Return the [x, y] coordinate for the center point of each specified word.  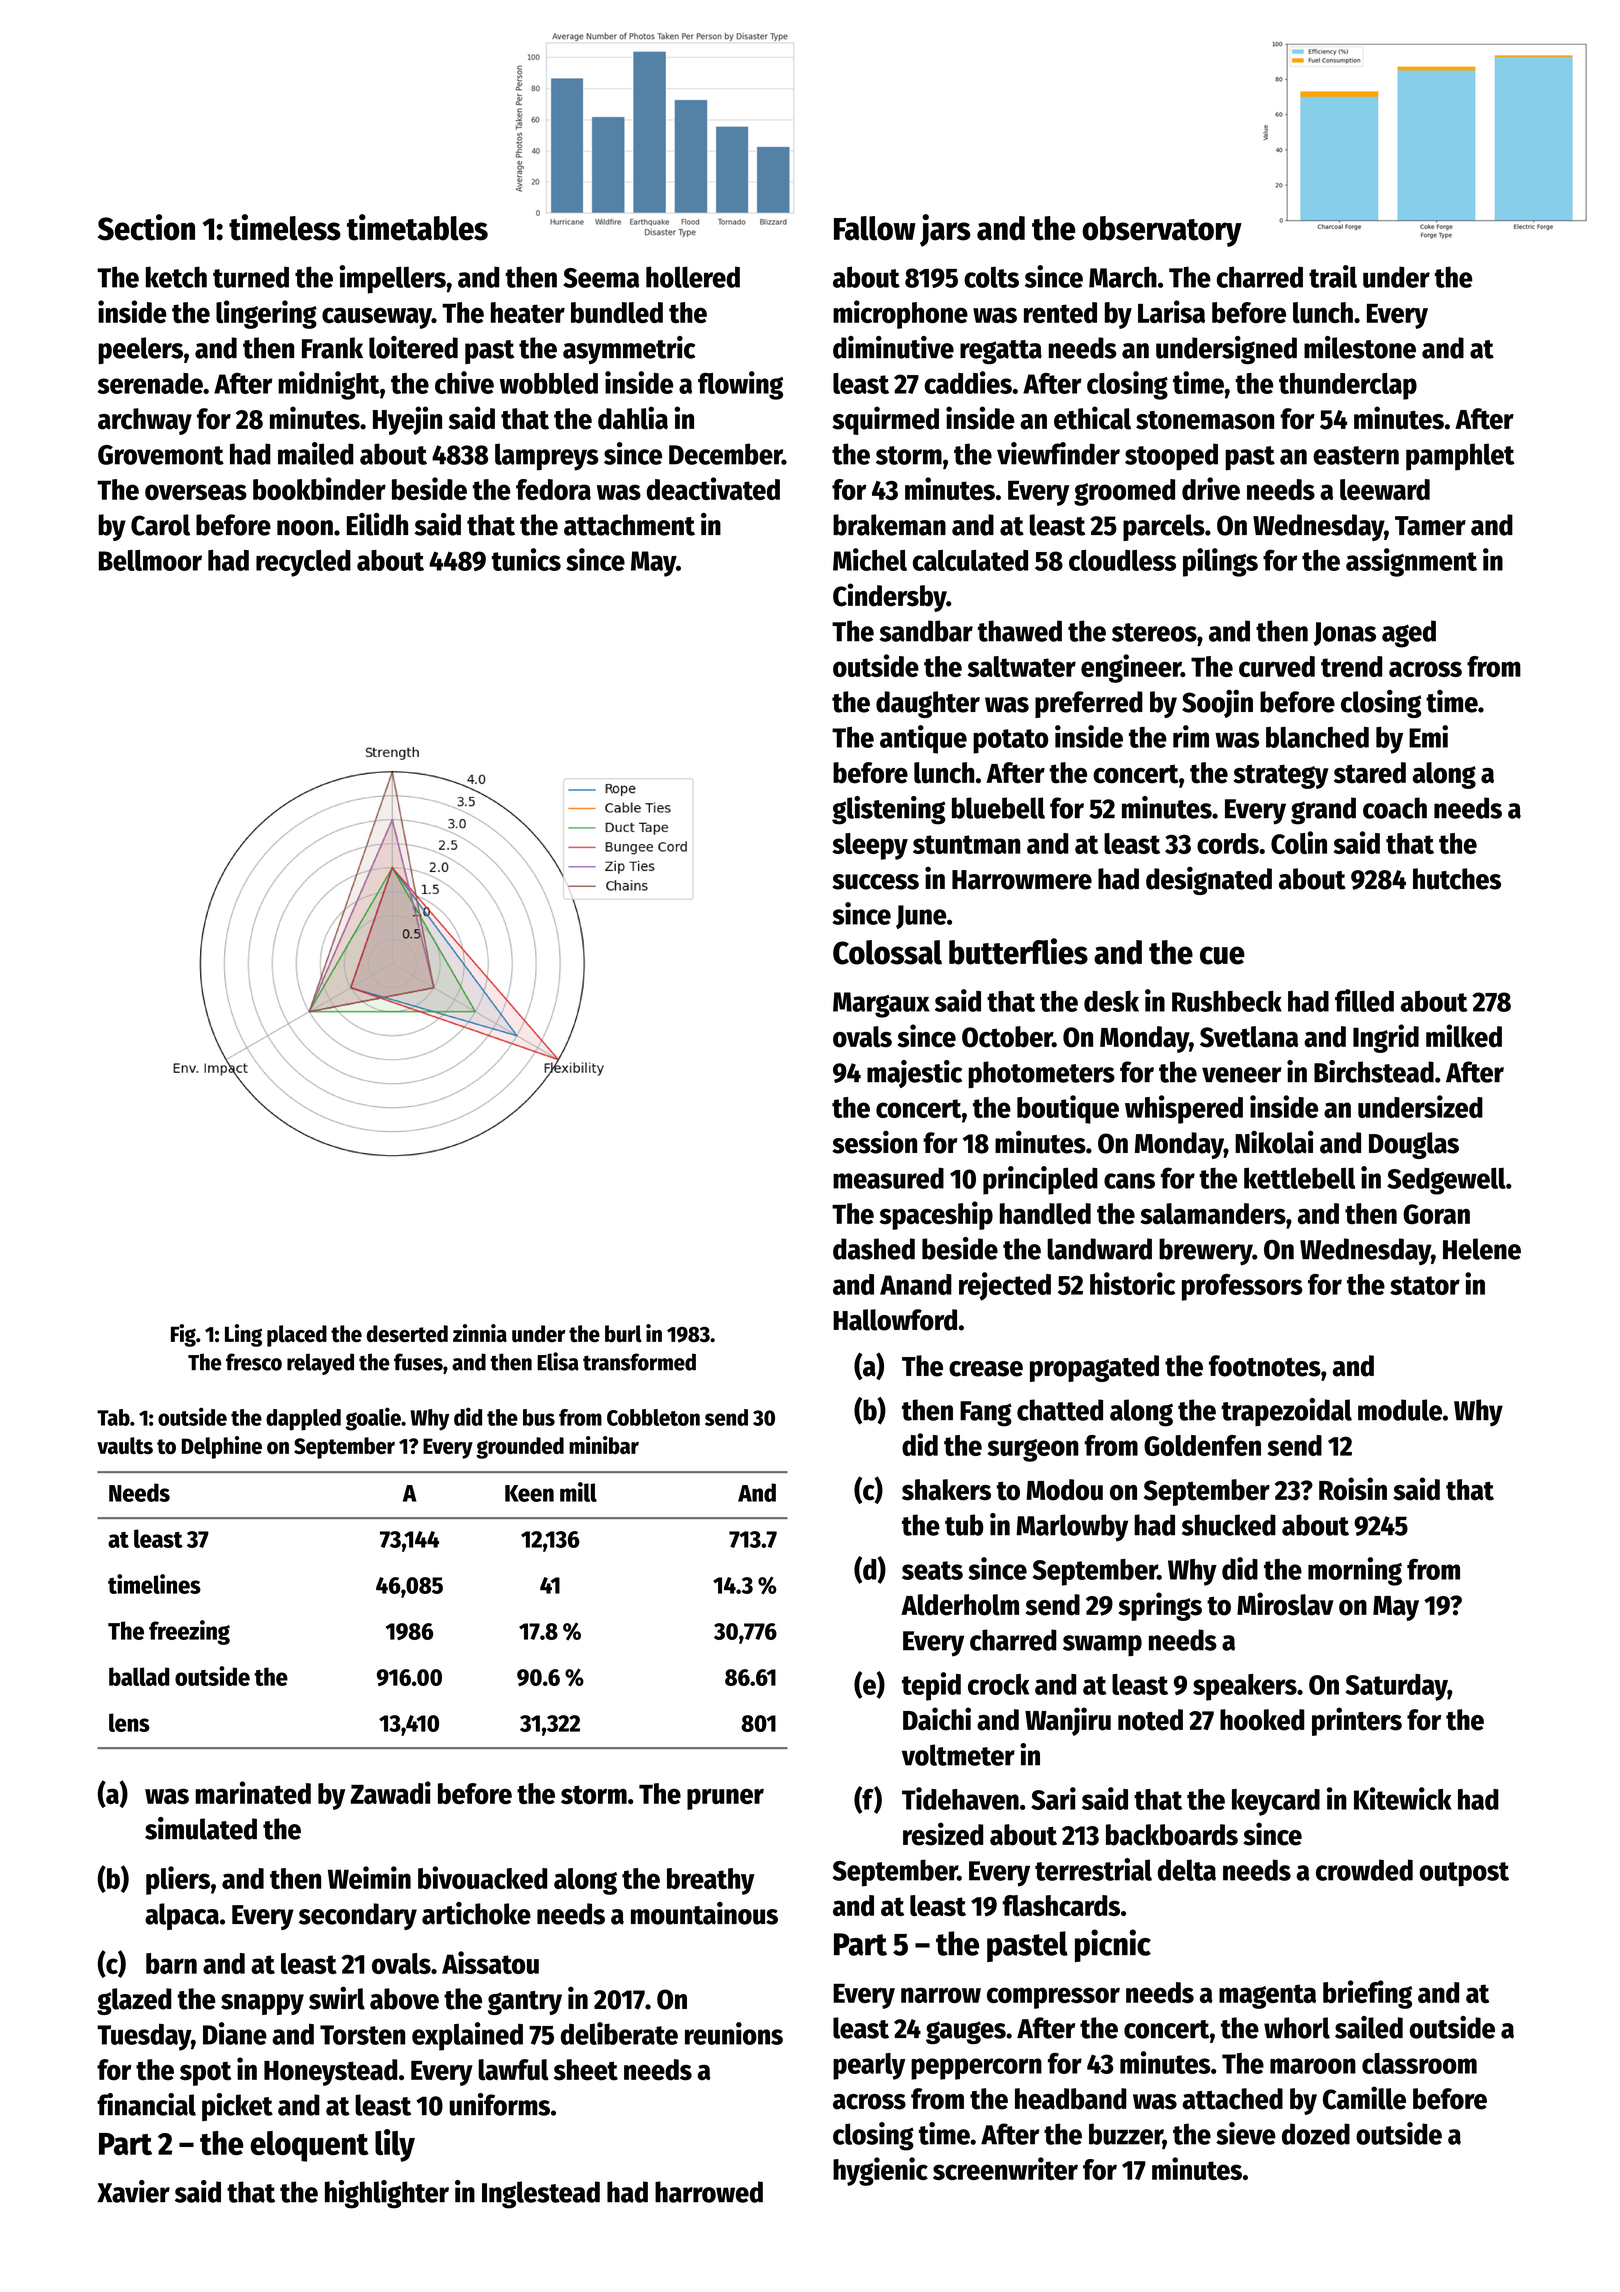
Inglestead [541, 2195]
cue [1222, 955]
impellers [392, 279]
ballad [139, 1676]
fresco [254, 1362]
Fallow [875, 228]
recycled [303, 563]
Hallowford [895, 1320]
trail [1333, 276]
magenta [1267, 1996]
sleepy [870, 846]
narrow [941, 1995]
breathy [711, 1881]
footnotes [1265, 1366]
